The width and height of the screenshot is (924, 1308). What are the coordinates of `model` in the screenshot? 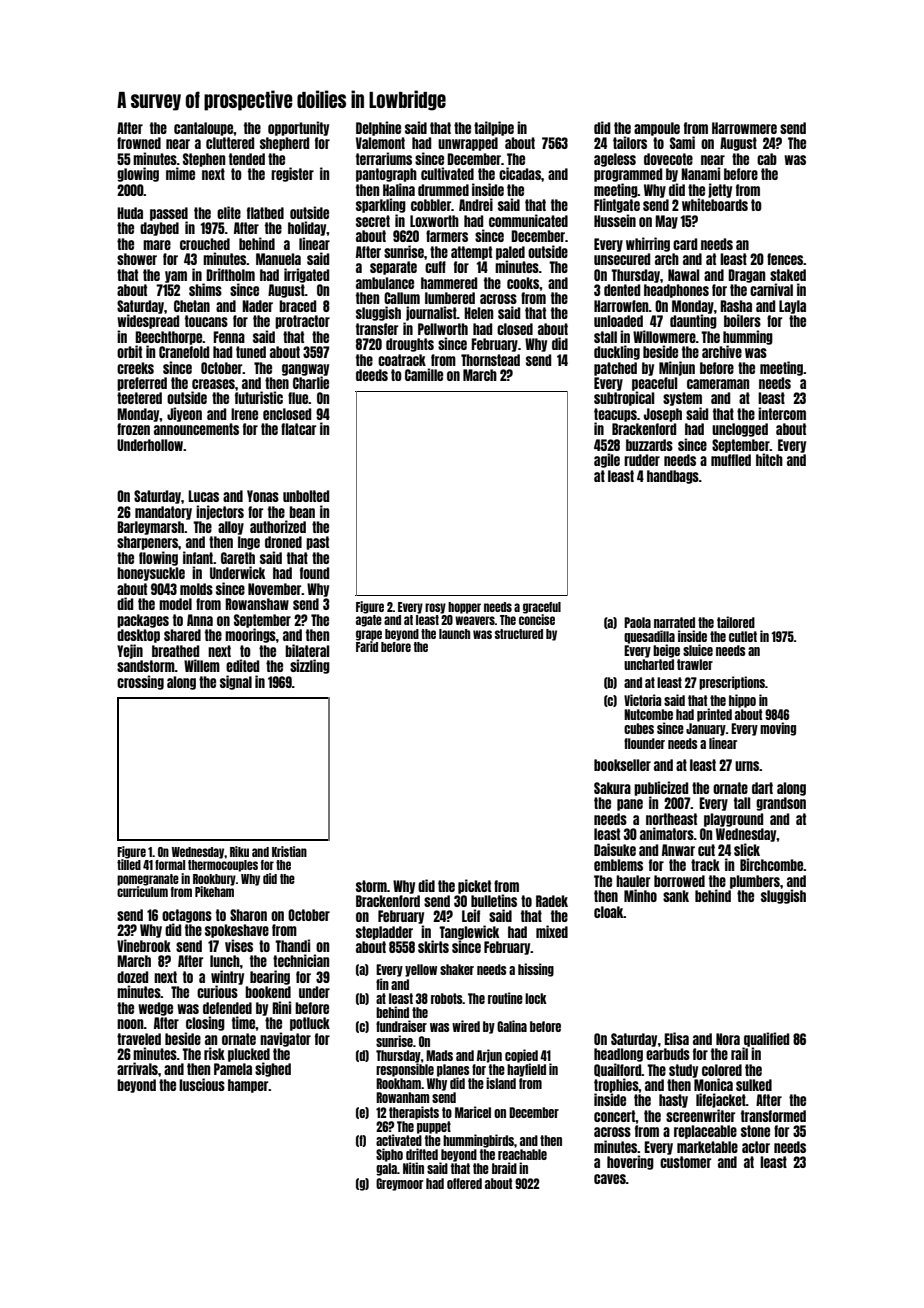 It's located at (175, 604).
